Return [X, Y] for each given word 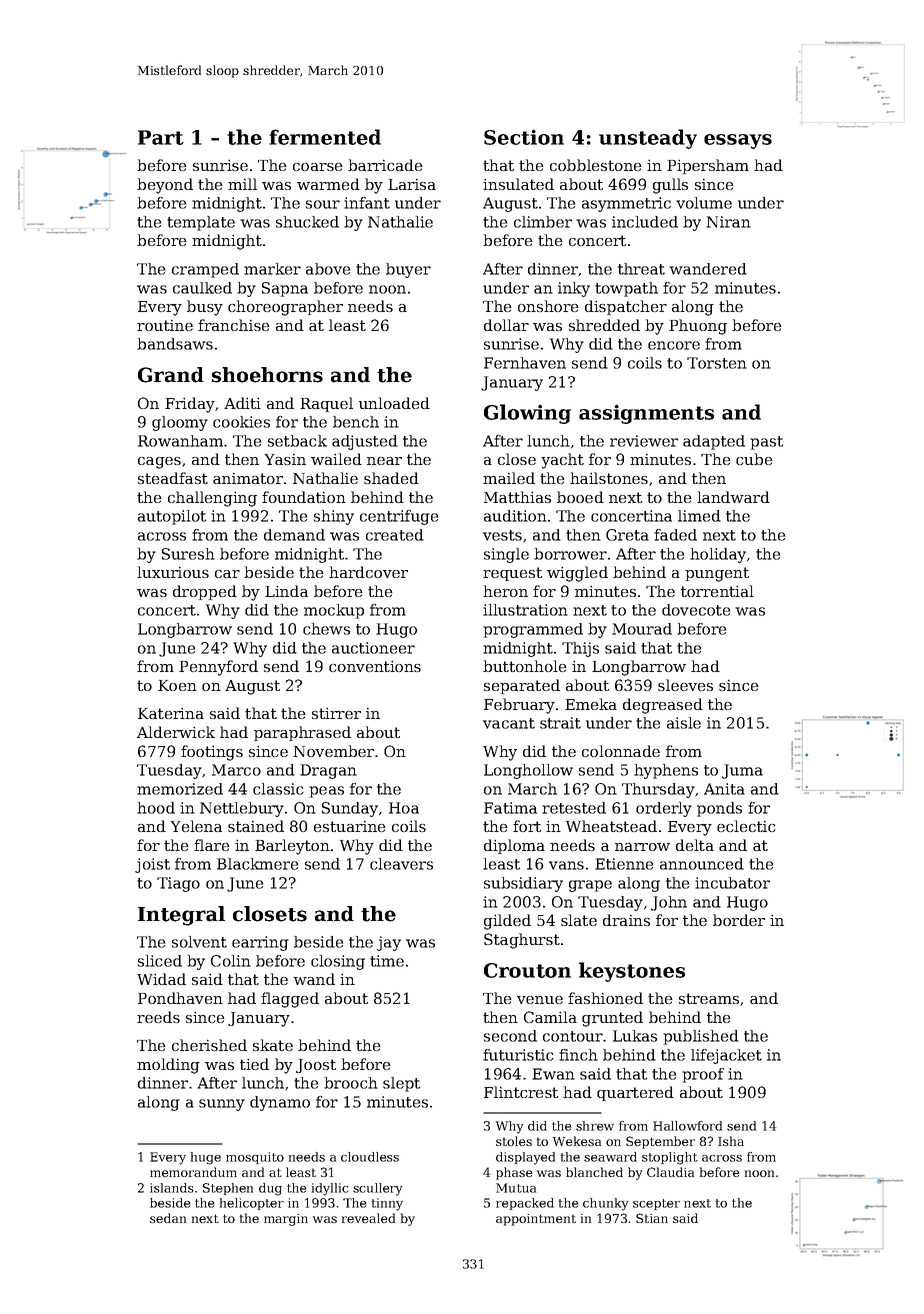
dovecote [696, 610]
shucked [307, 222]
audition [515, 516]
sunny [222, 1105]
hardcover [368, 572]
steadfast [173, 478]
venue [540, 1000]
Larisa [412, 184]
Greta [627, 535]
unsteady [648, 139]
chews [326, 629]
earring [260, 943]
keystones [632, 972]
